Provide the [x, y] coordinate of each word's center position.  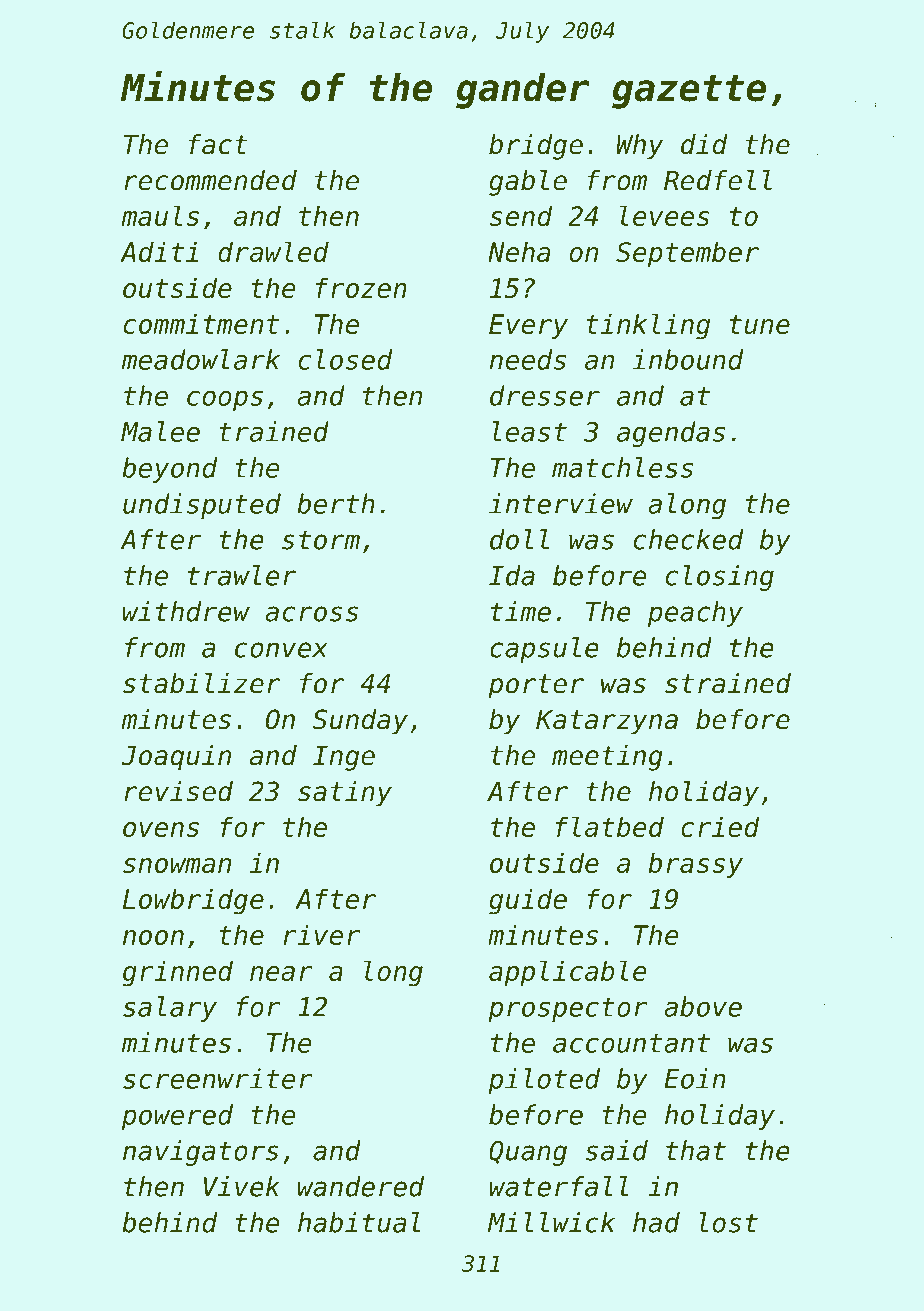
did [704, 144]
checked [689, 539]
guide [528, 901]
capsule [545, 650]
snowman [177, 865]
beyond [169, 470]
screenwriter [218, 1078]
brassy [695, 865]
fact [218, 144]
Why [640, 147]
